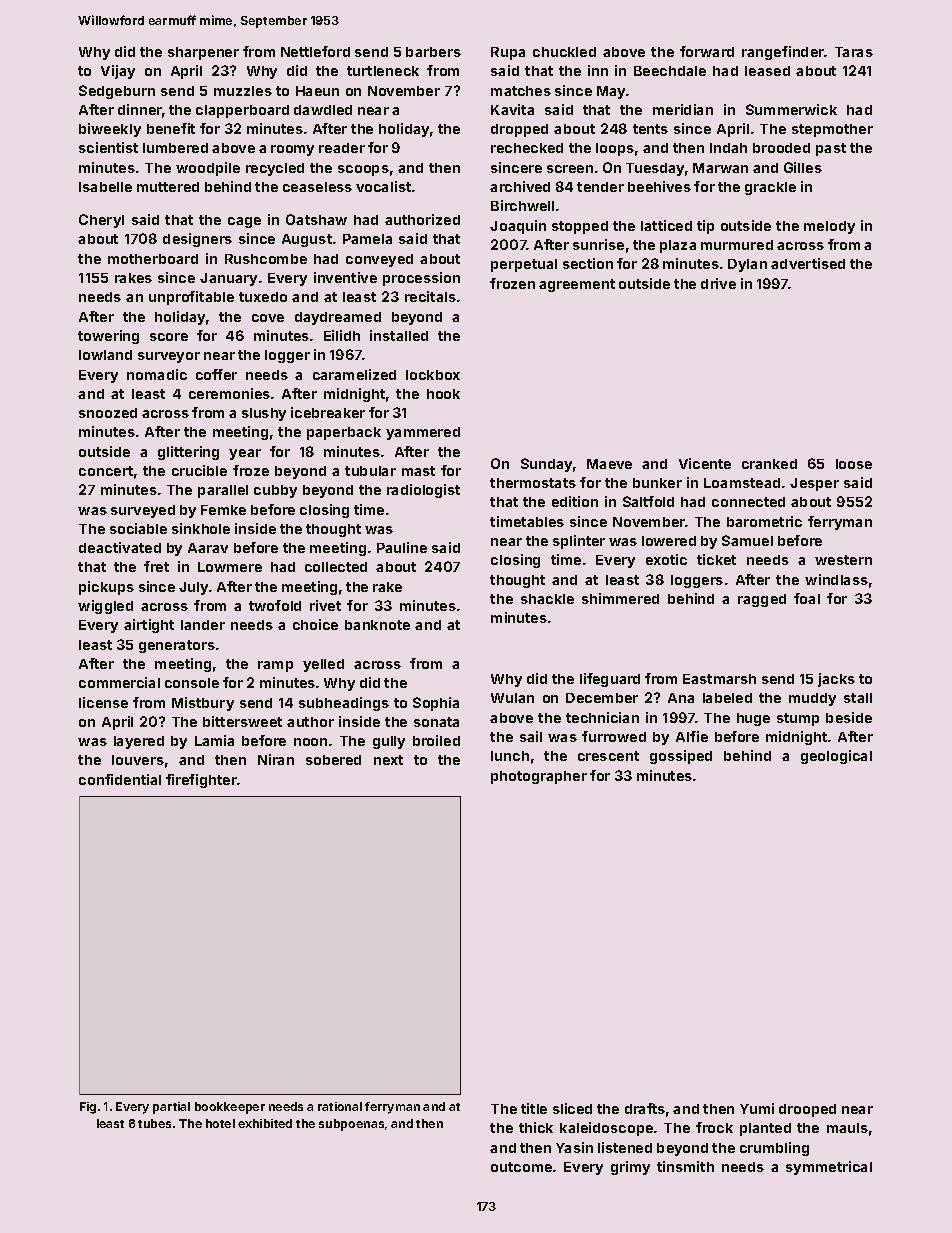 The height and width of the document is (1233, 952). What do you see at coordinates (854, 52) in the document?
I see `Taras` at bounding box center [854, 52].
